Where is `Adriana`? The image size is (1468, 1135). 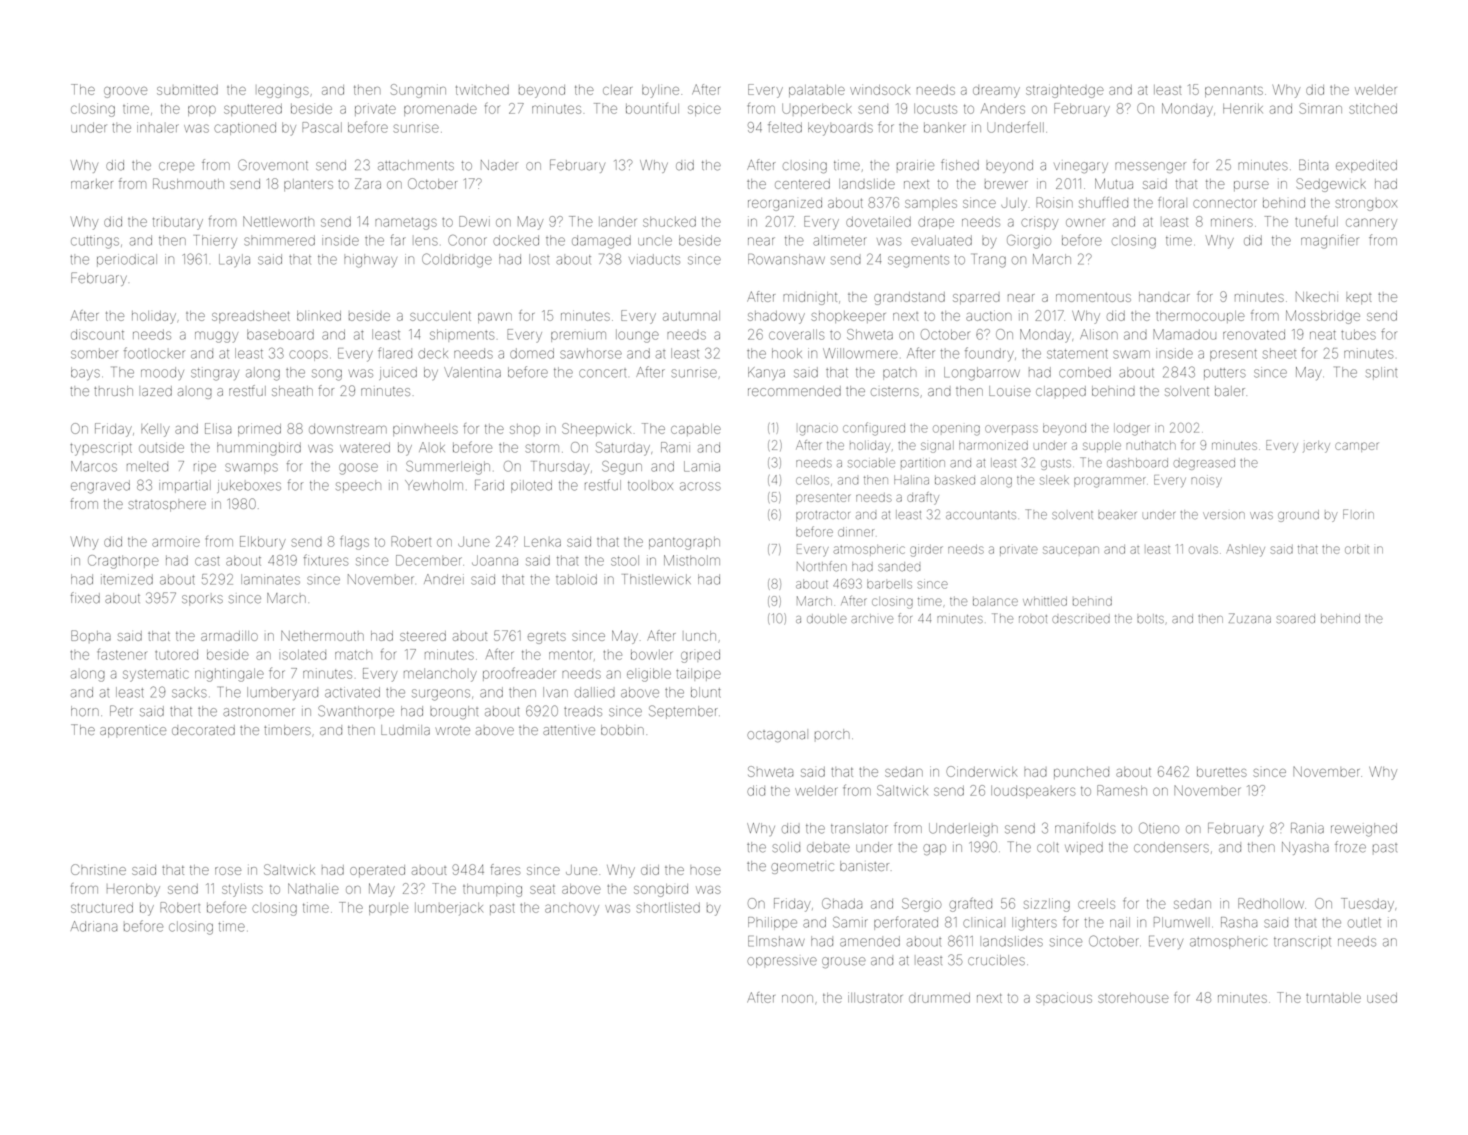
Adriana is located at coordinates (94, 926).
